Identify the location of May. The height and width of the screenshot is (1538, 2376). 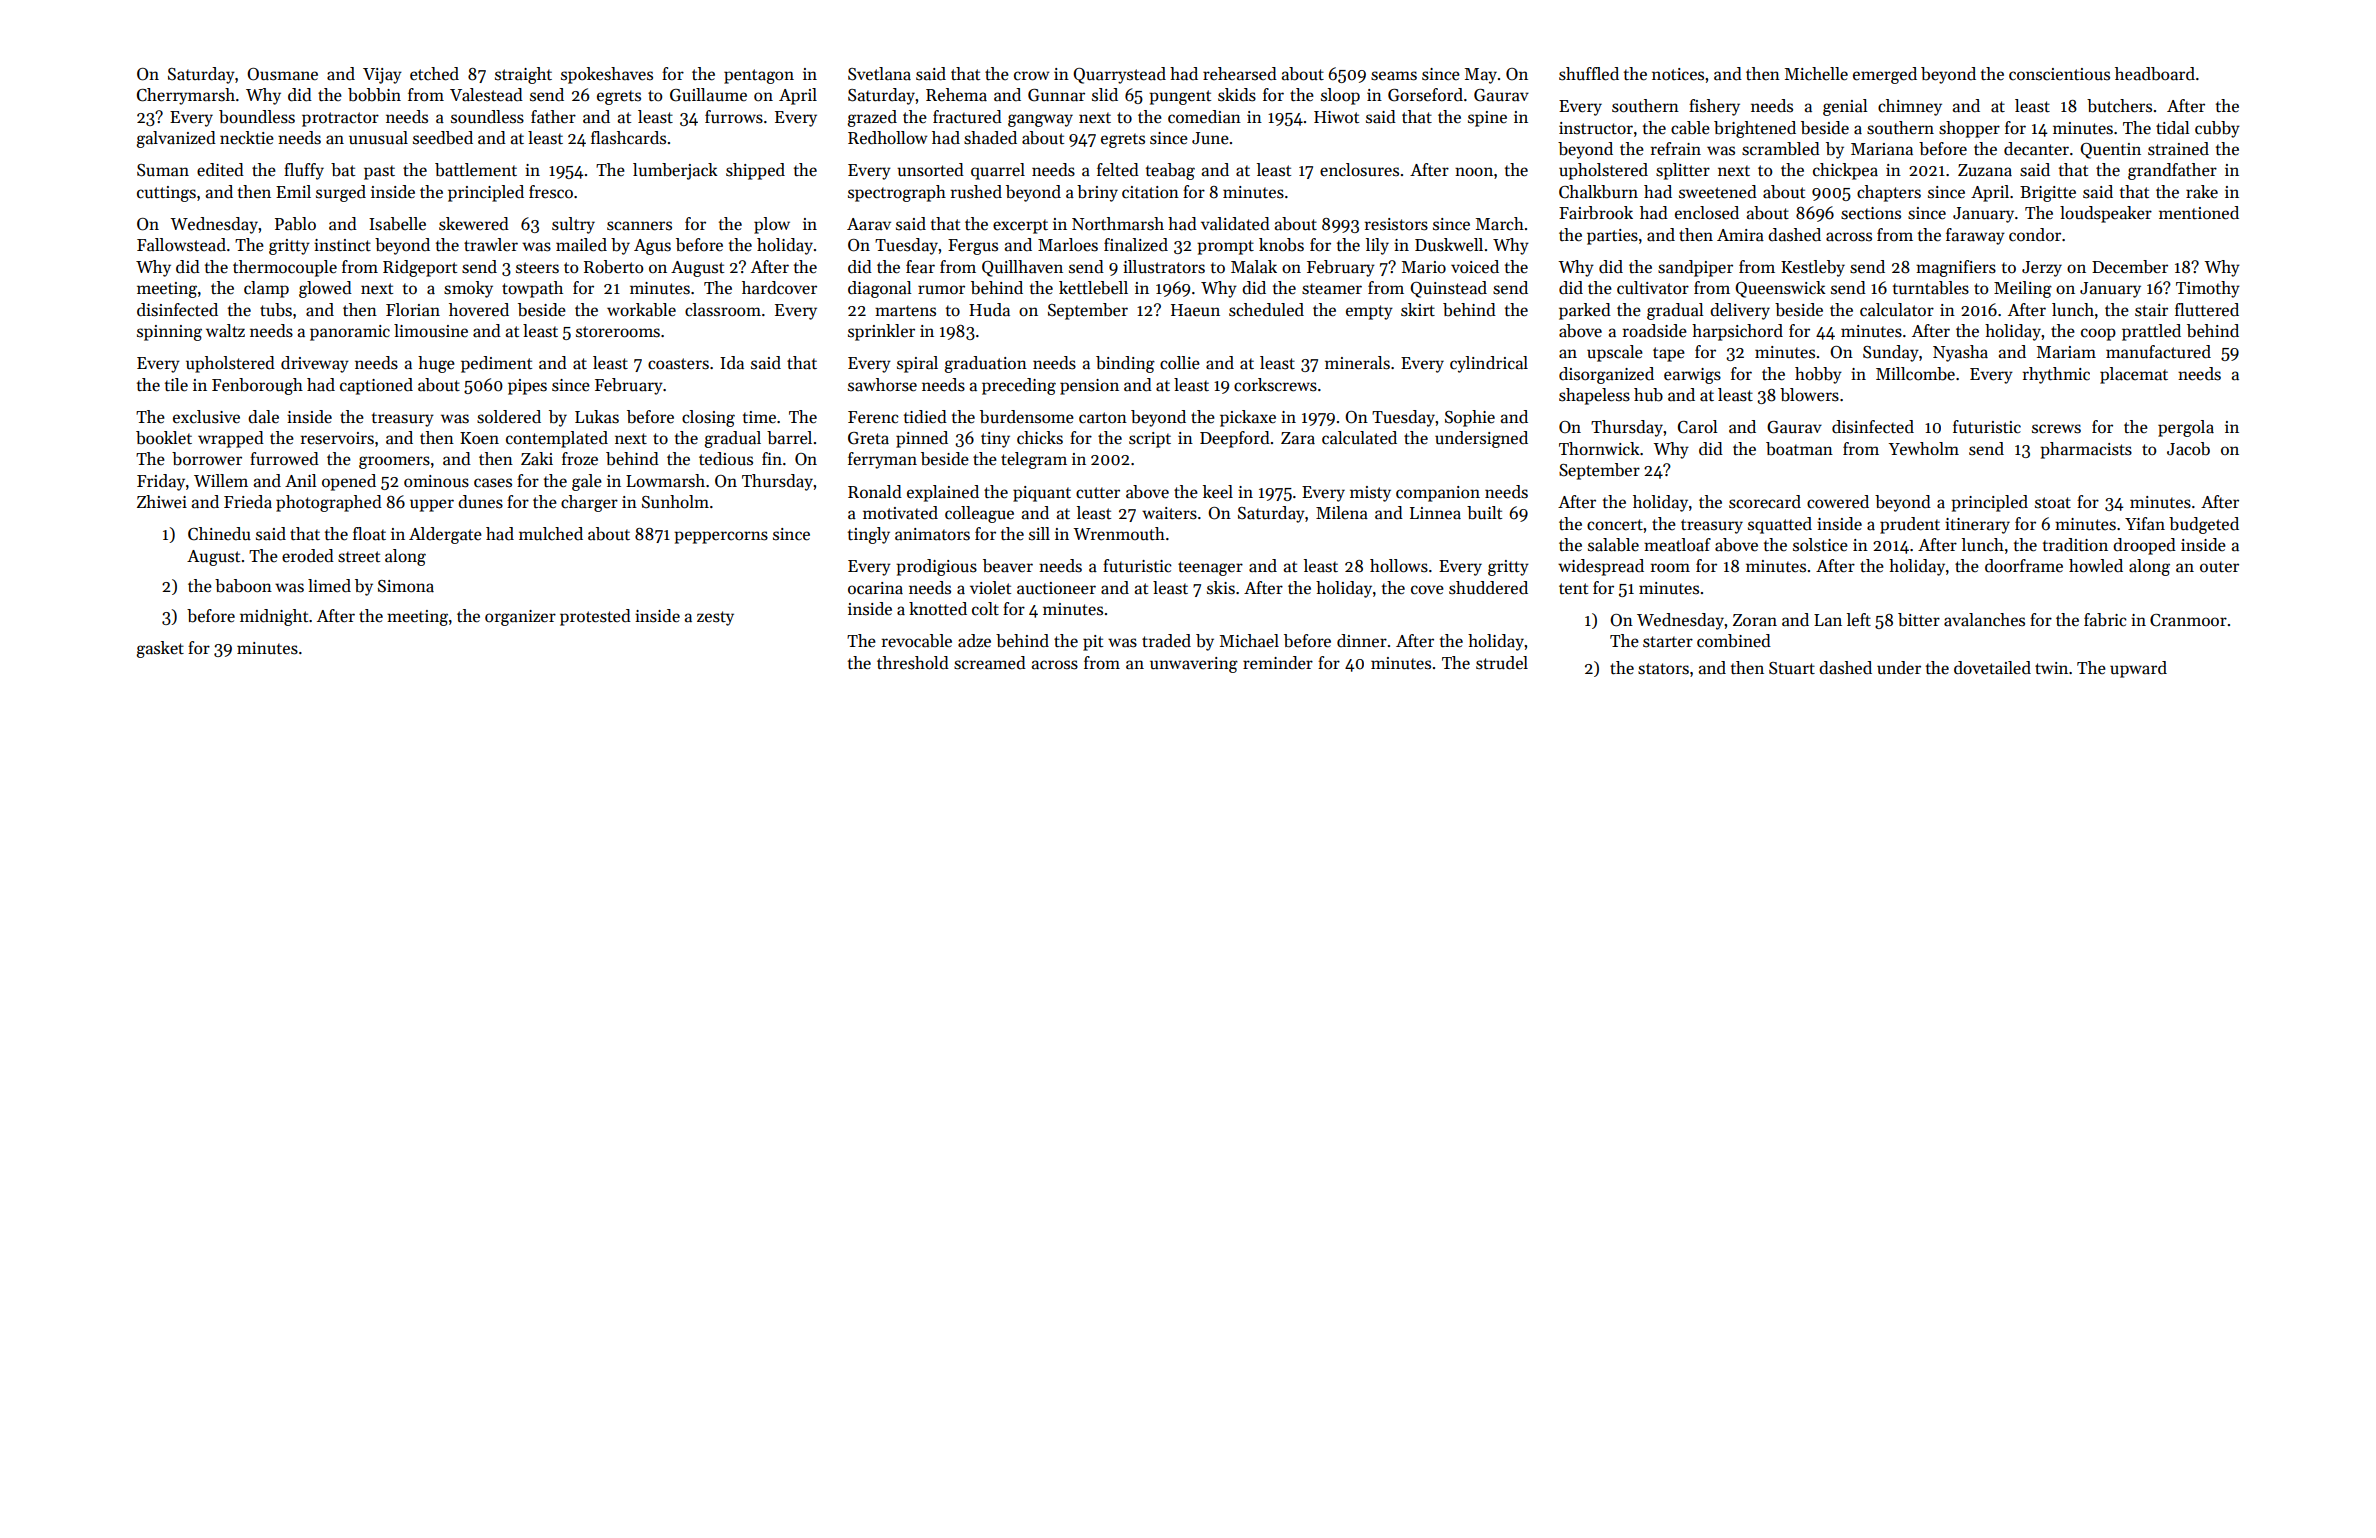
(1481, 76).
